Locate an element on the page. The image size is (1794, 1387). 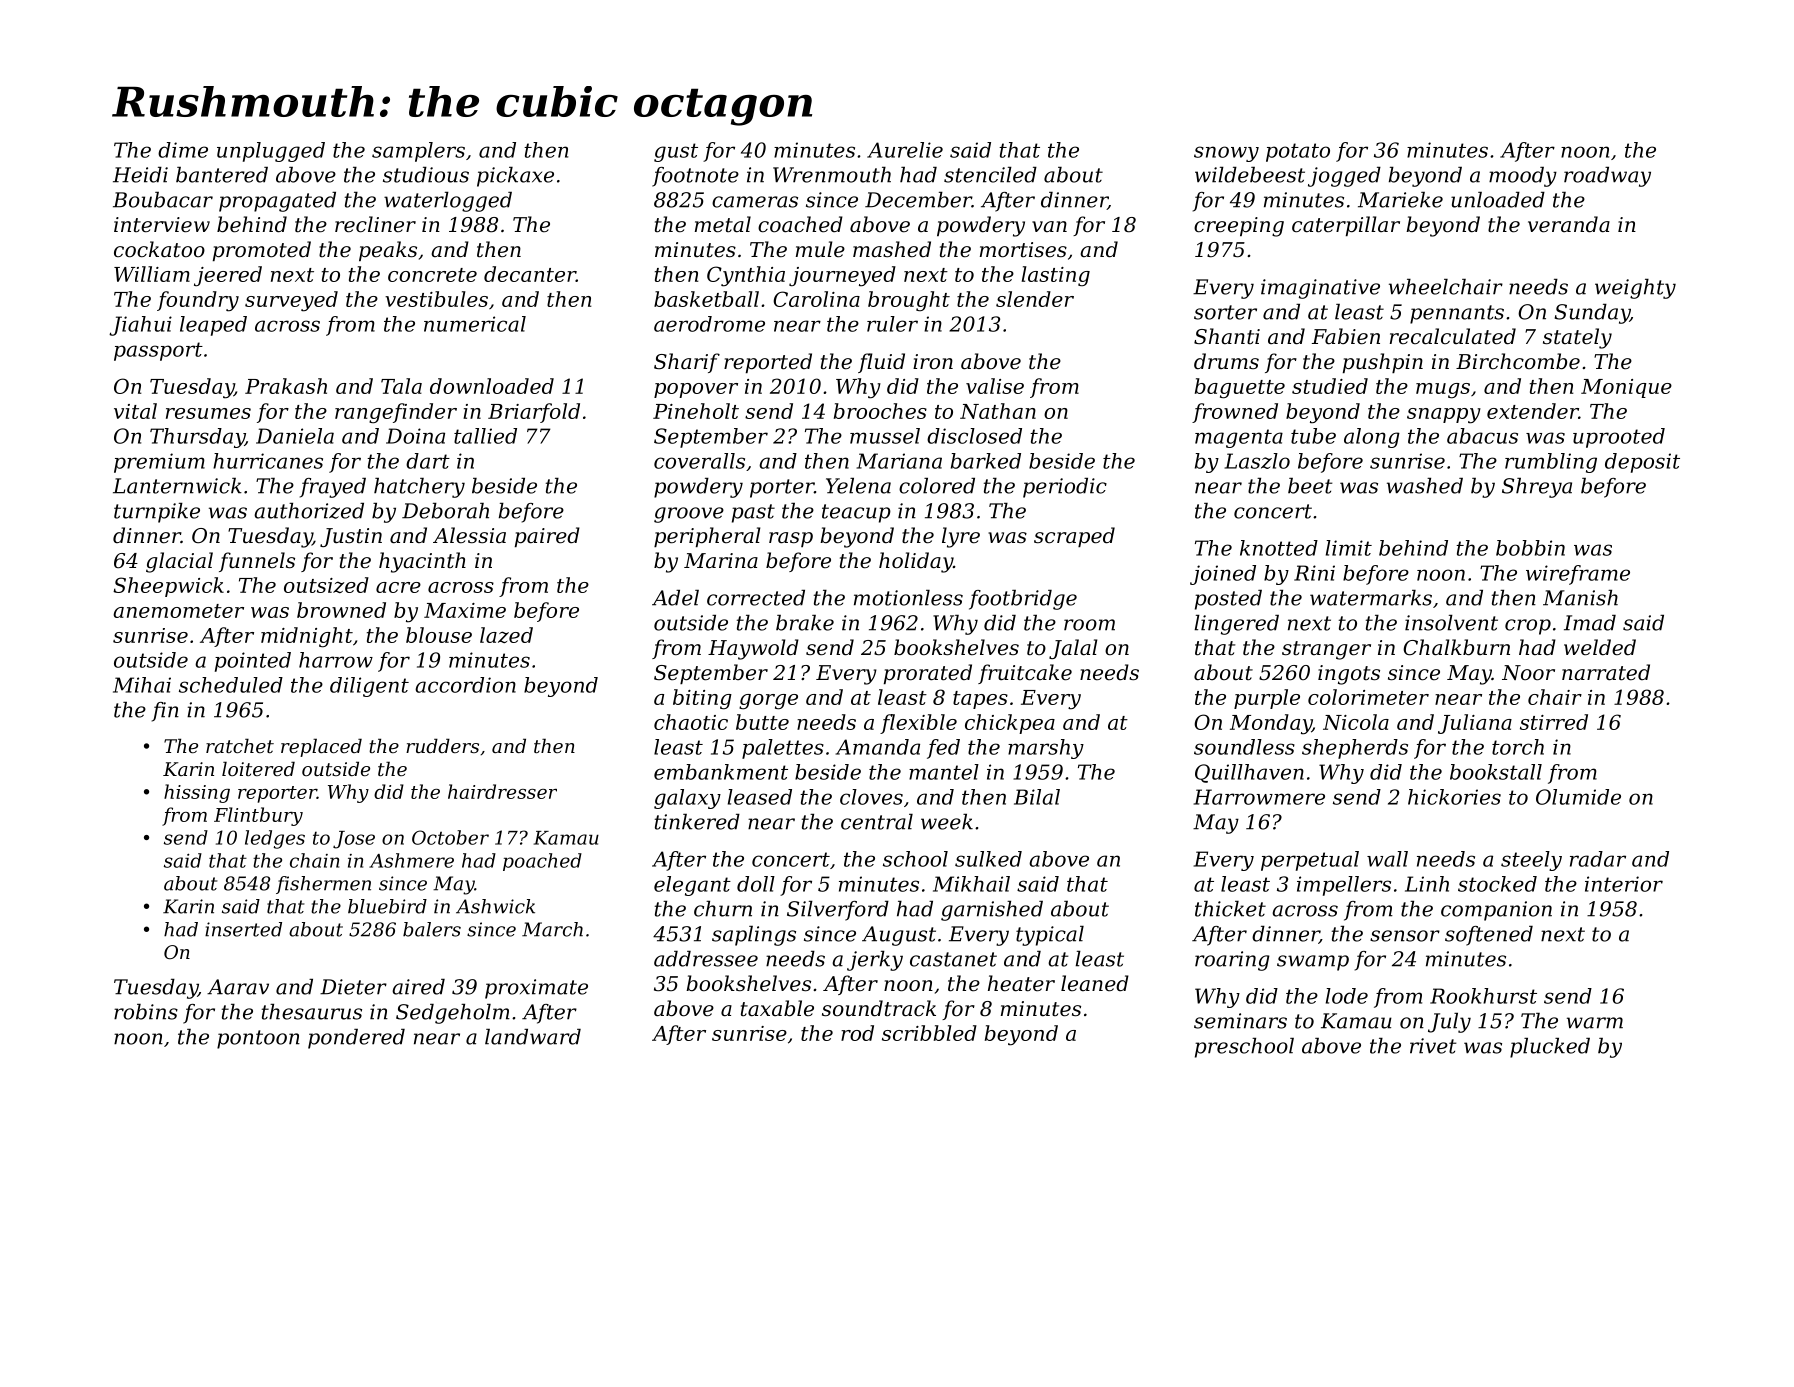
typical is located at coordinates (1050, 936).
